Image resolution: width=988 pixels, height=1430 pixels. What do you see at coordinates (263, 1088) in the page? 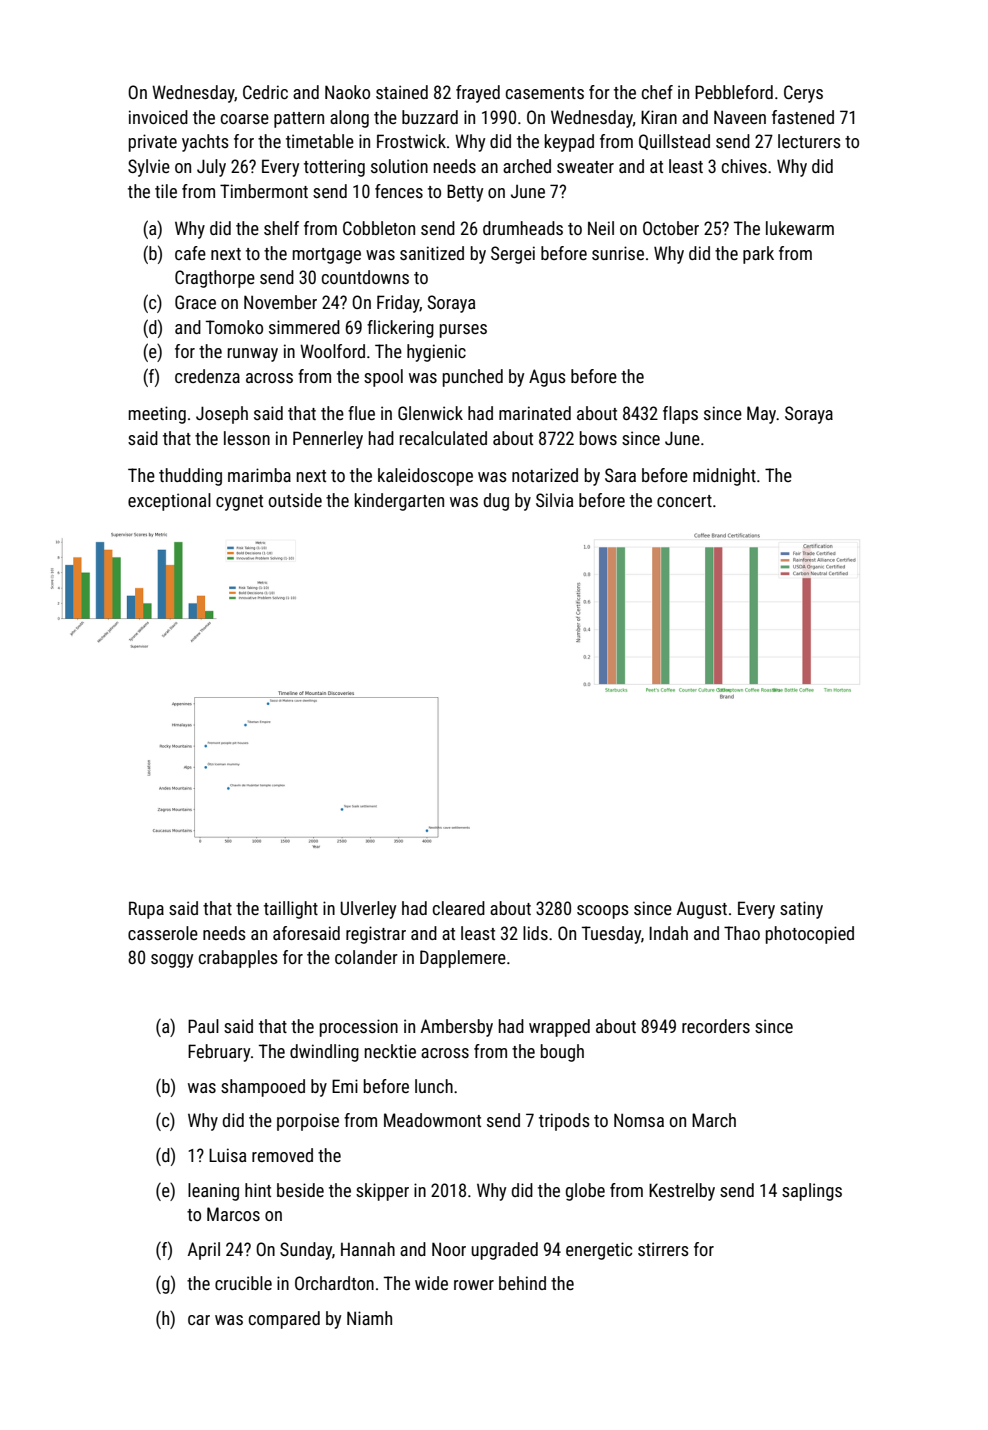
I see `shampooed` at bounding box center [263, 1088].
